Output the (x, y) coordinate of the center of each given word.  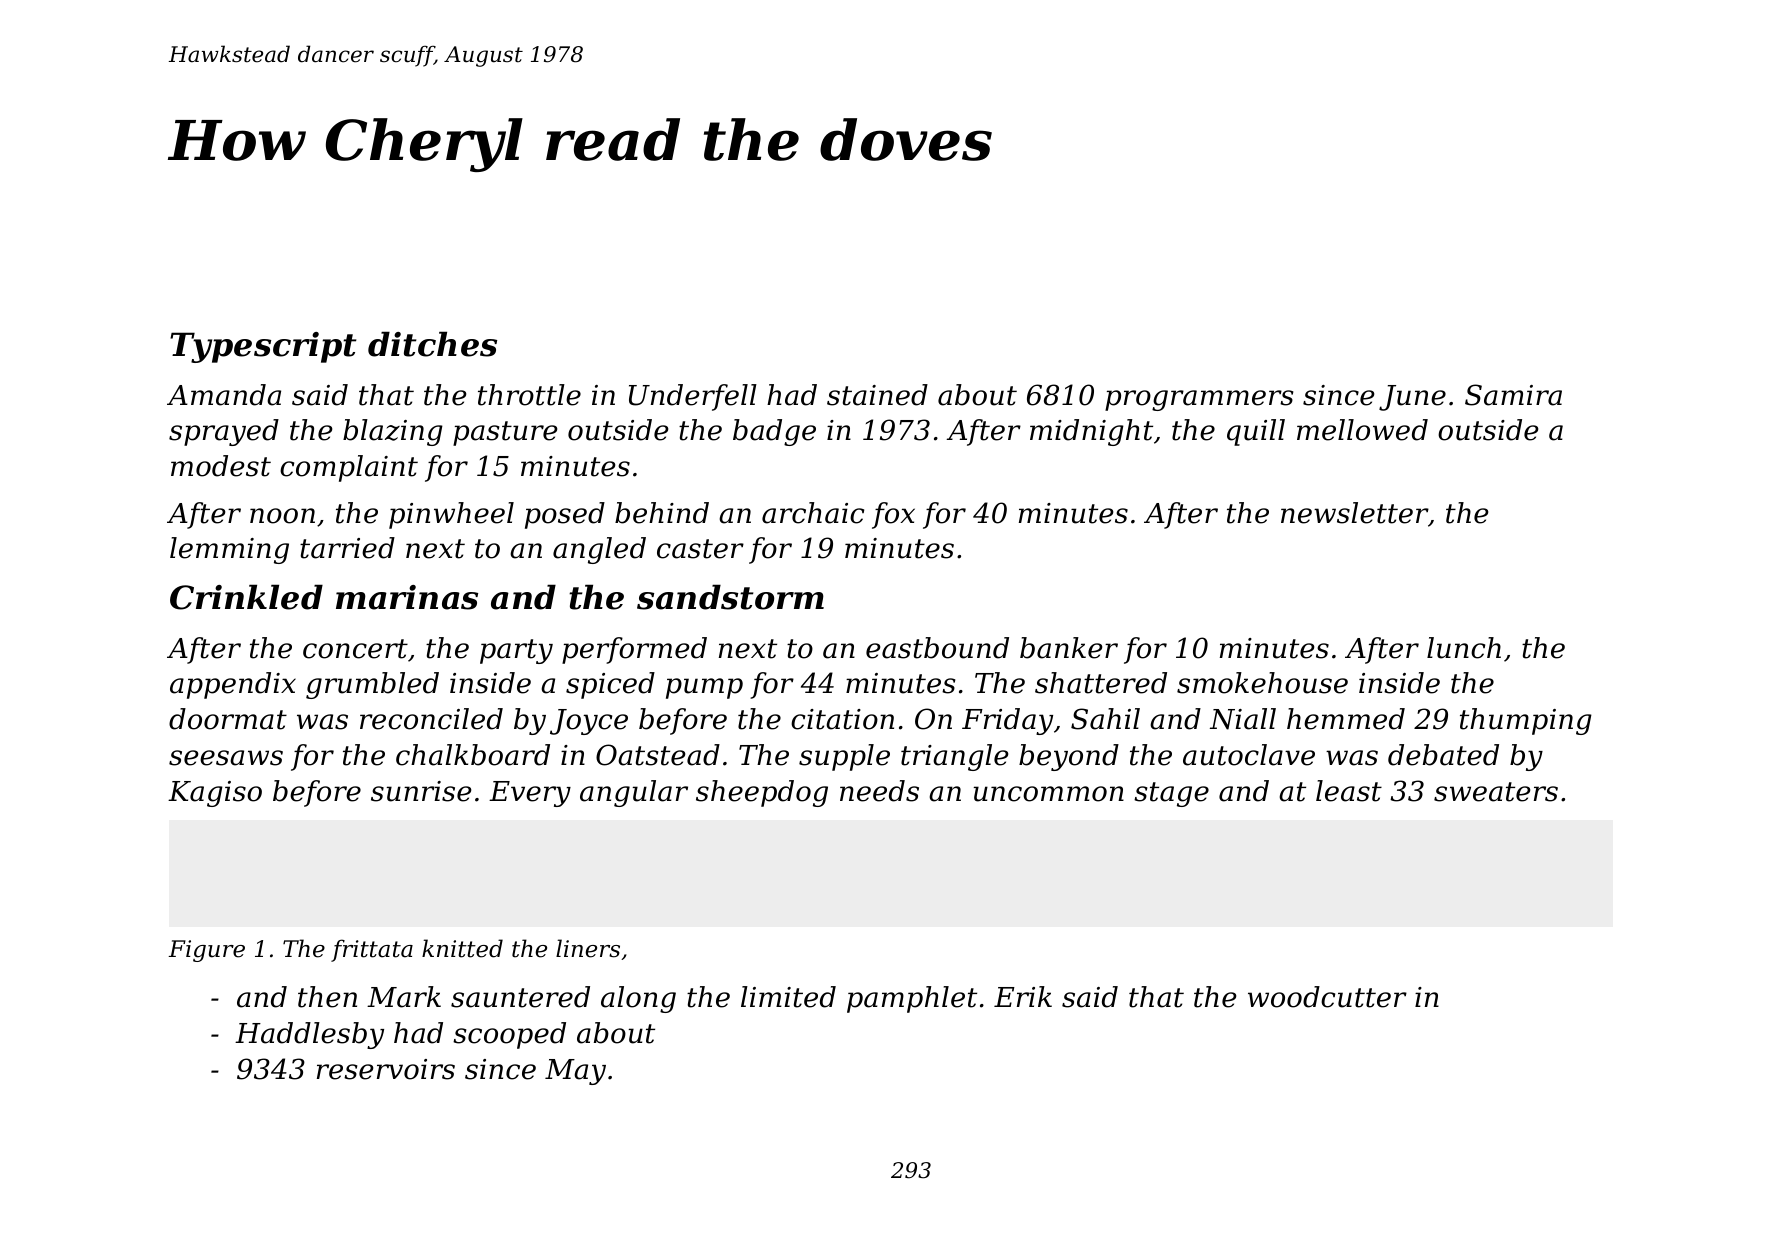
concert (355, 649)
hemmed (1346, 719)
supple (844, 757)
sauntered (520, 997)
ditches (432, 344)
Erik (1023, 996)
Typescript (263, 347)
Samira (1513, 395)
